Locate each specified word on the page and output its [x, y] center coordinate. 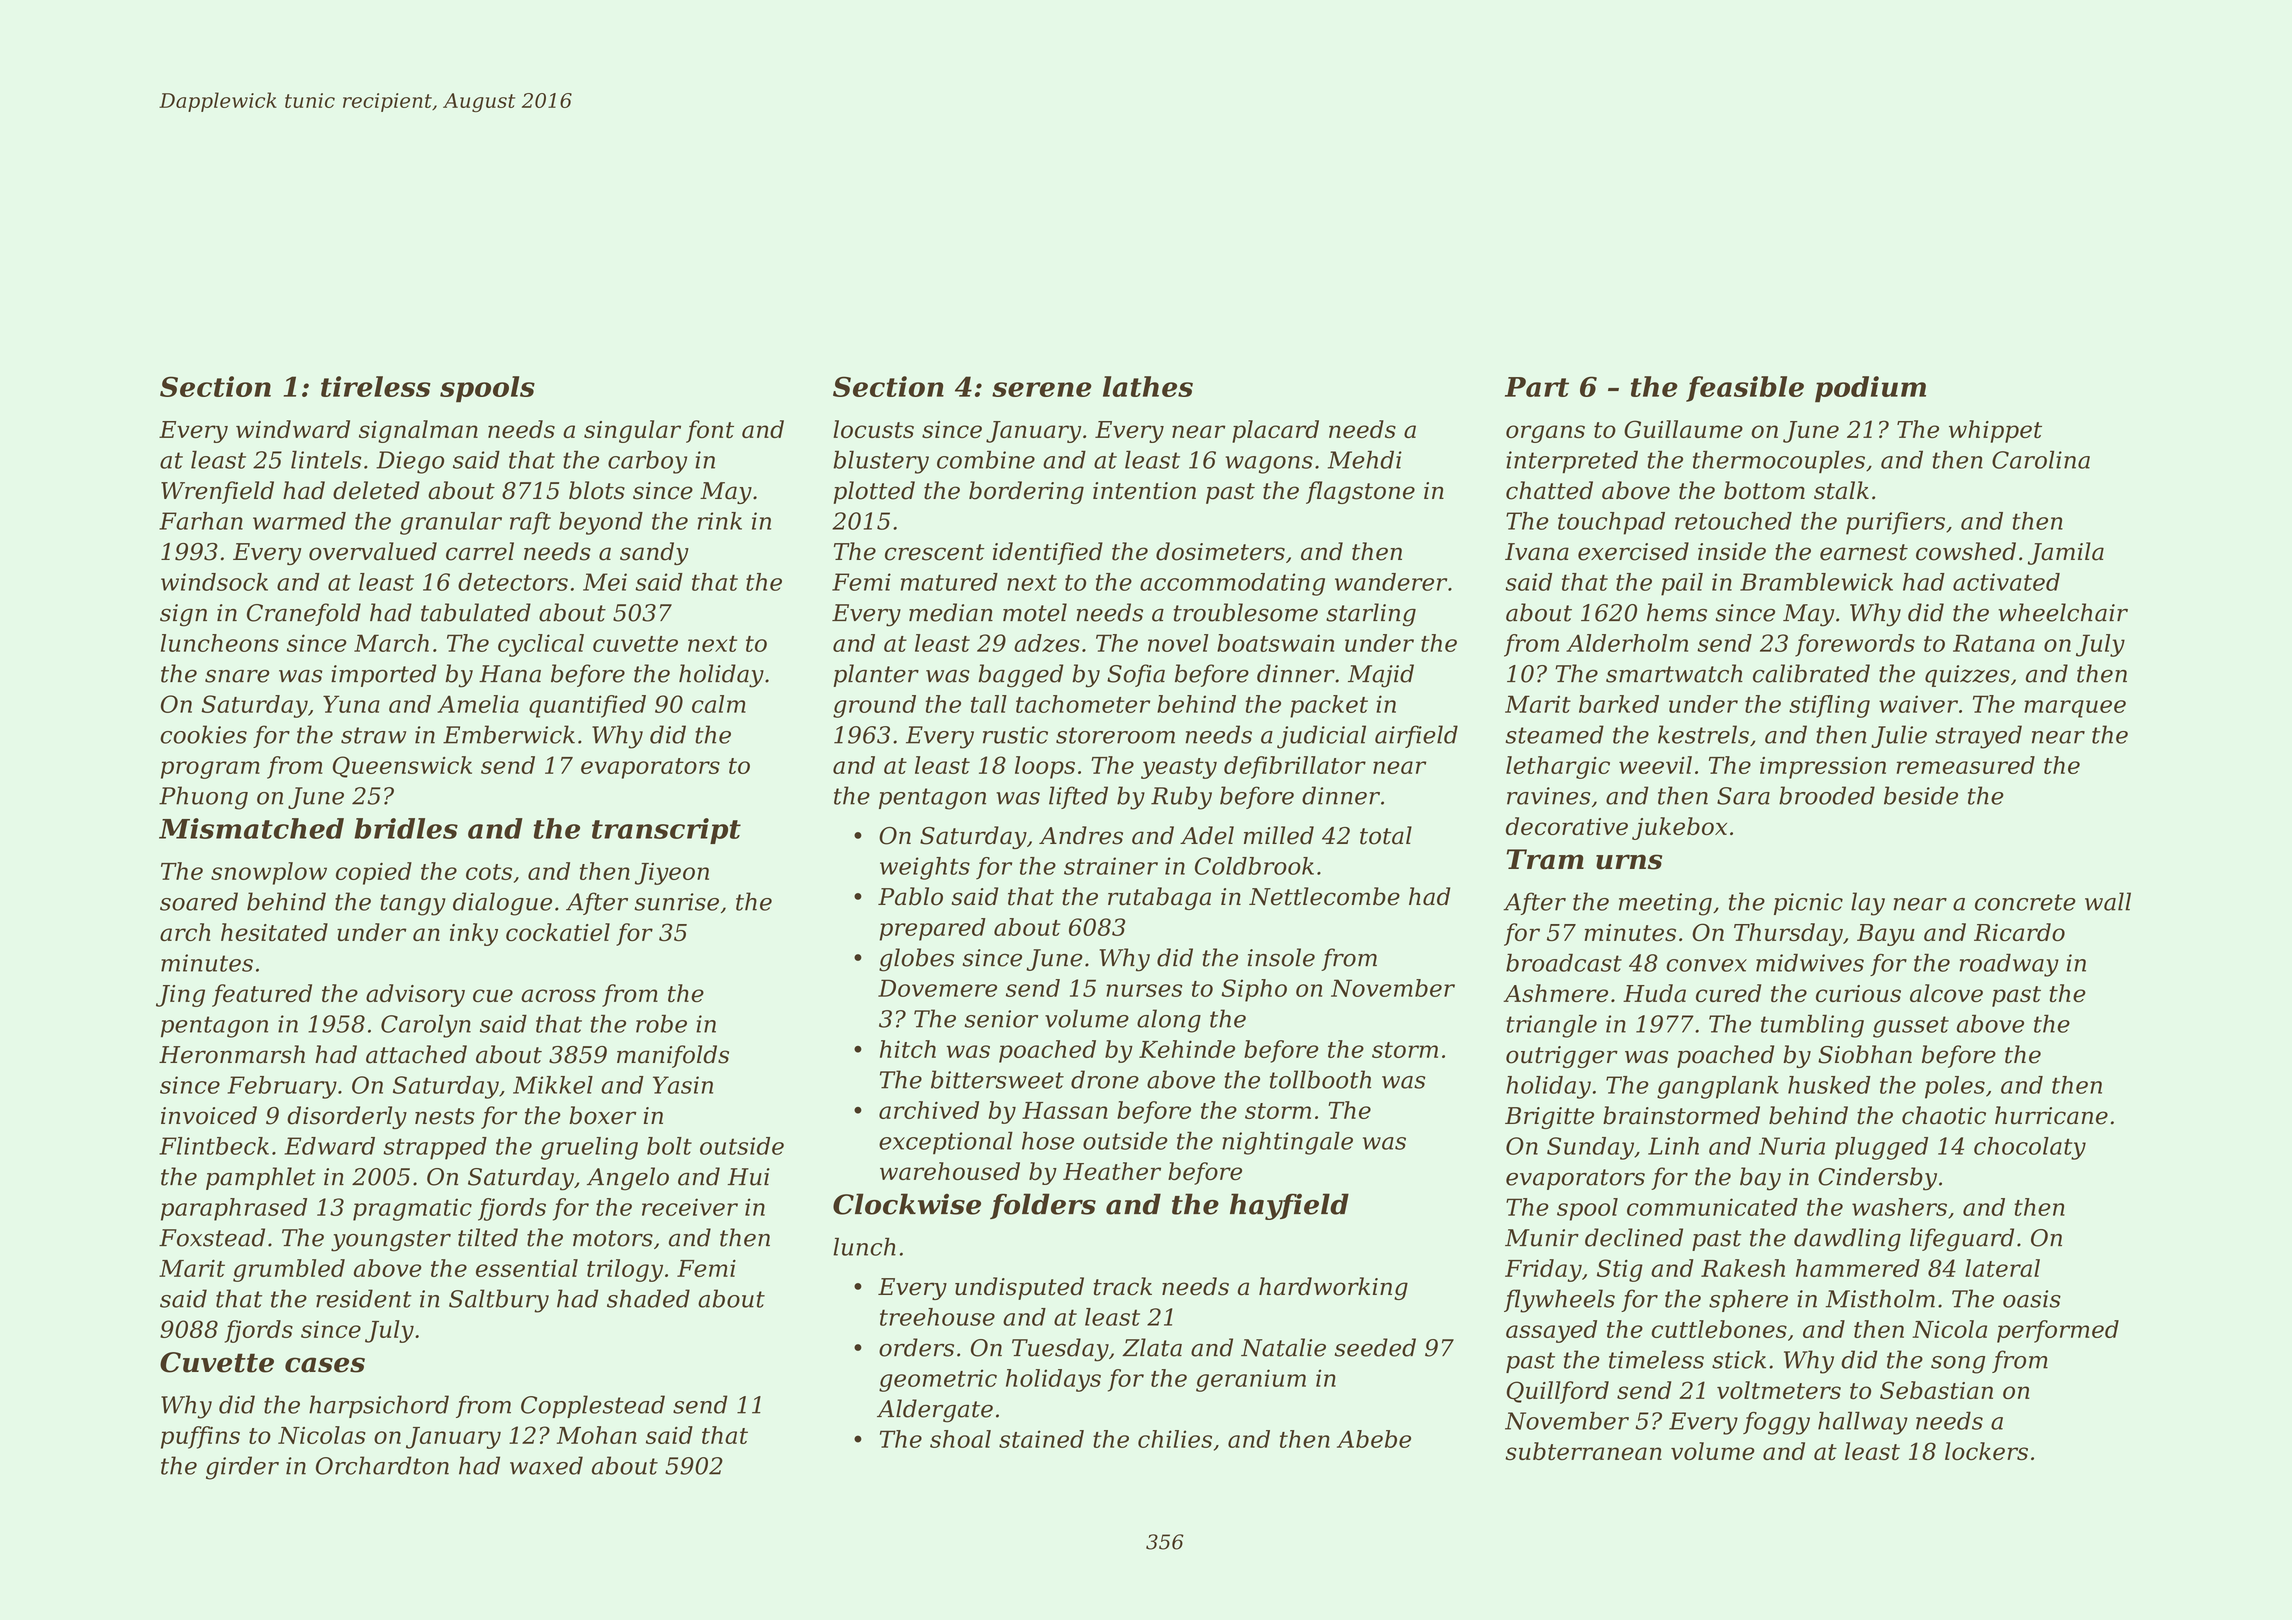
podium [1870, 389]
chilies [1175, 1439]
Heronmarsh [232, 1054]
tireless [376, 386]
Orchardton [382, 1465]
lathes [1148, 386]
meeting [1665, 904]
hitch [908, 1049]
